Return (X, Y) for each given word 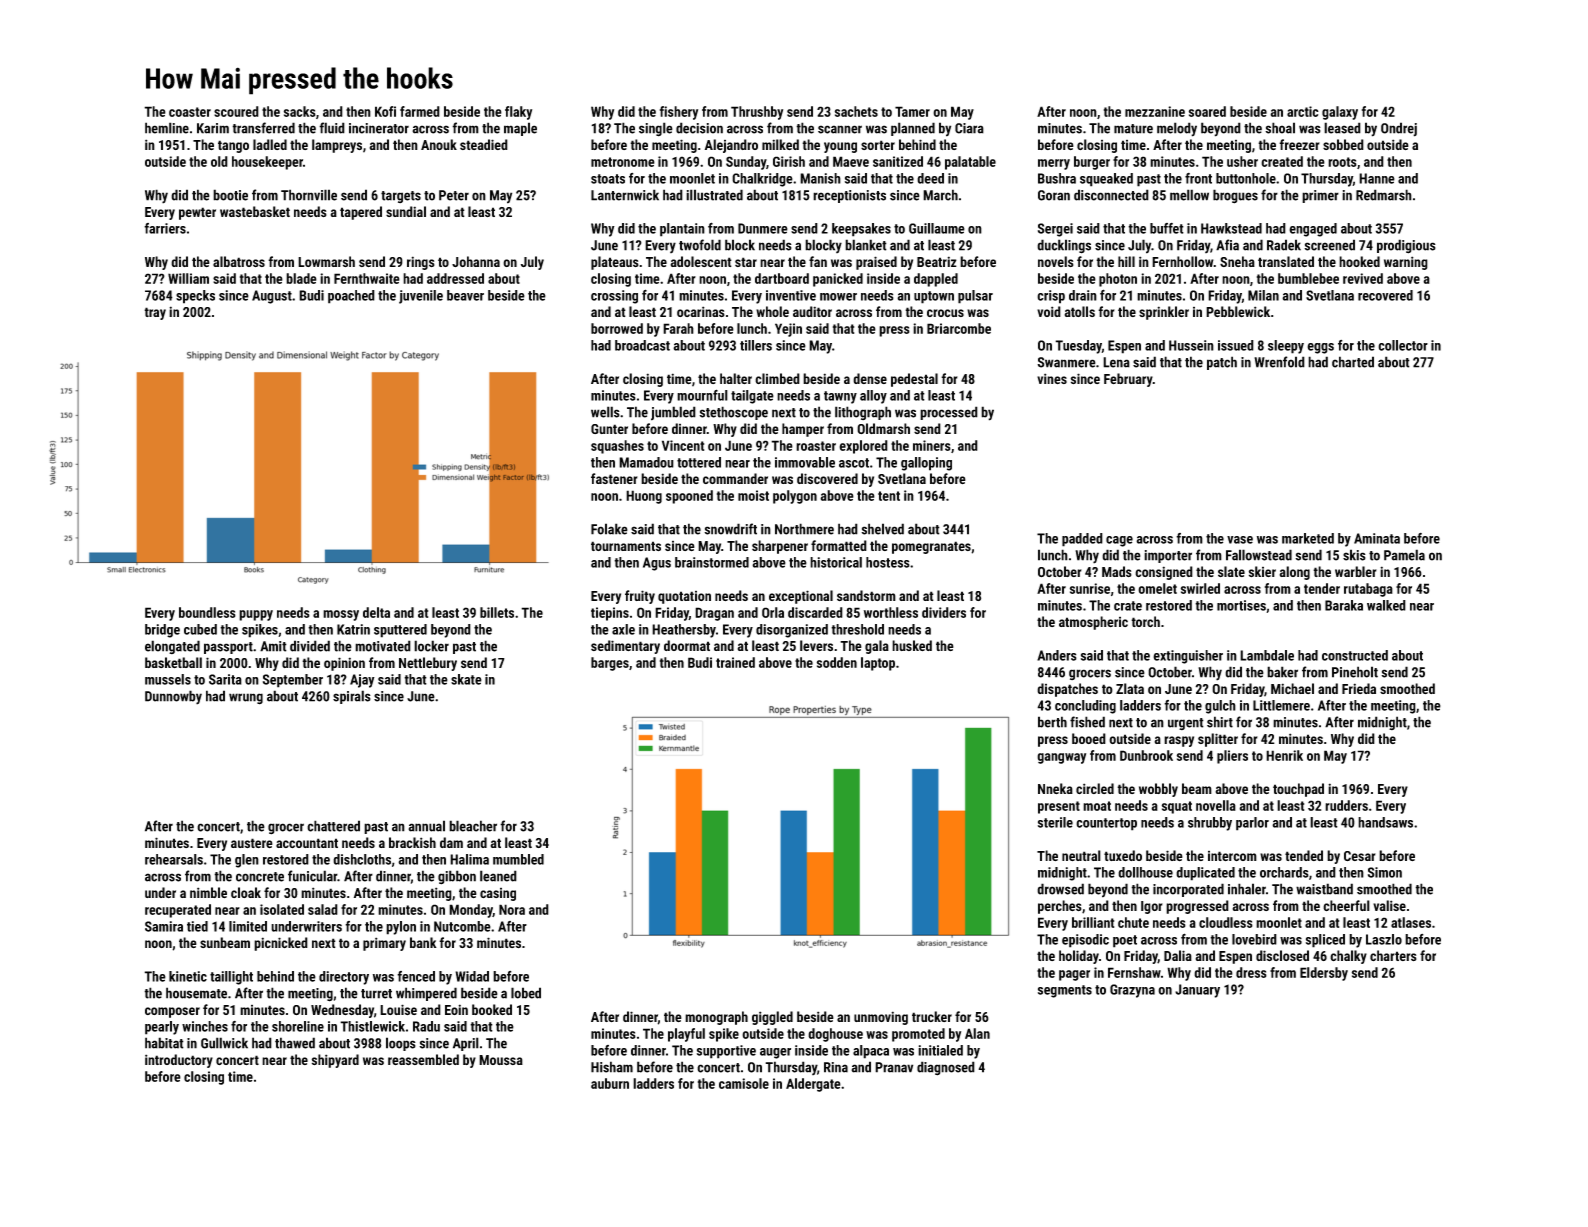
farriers (165, 228)
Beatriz (937, 261)
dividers (944, 612)
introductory (179, 1061)
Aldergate (813, 1085)
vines (1052, 378)
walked (1386, 605)
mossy (341, 615)
